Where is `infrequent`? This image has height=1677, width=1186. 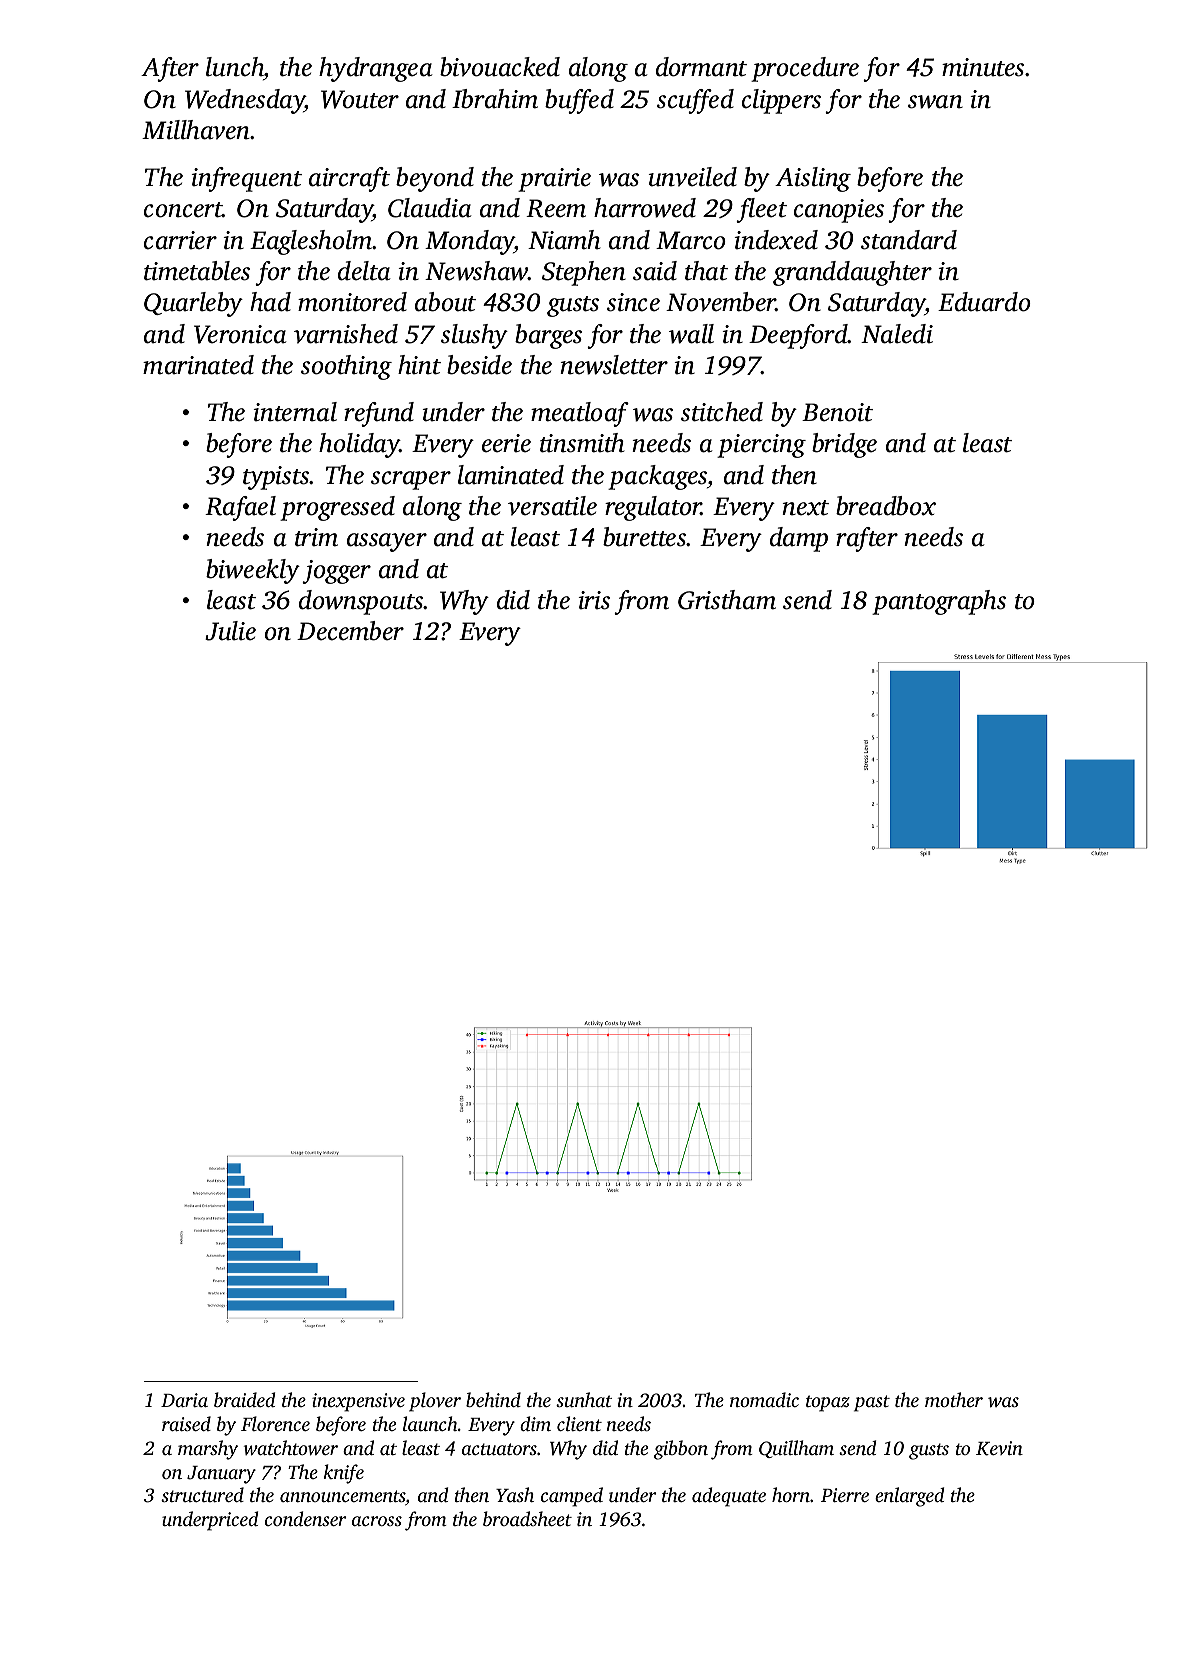
infrequent is located at coordinates (246, 179).
